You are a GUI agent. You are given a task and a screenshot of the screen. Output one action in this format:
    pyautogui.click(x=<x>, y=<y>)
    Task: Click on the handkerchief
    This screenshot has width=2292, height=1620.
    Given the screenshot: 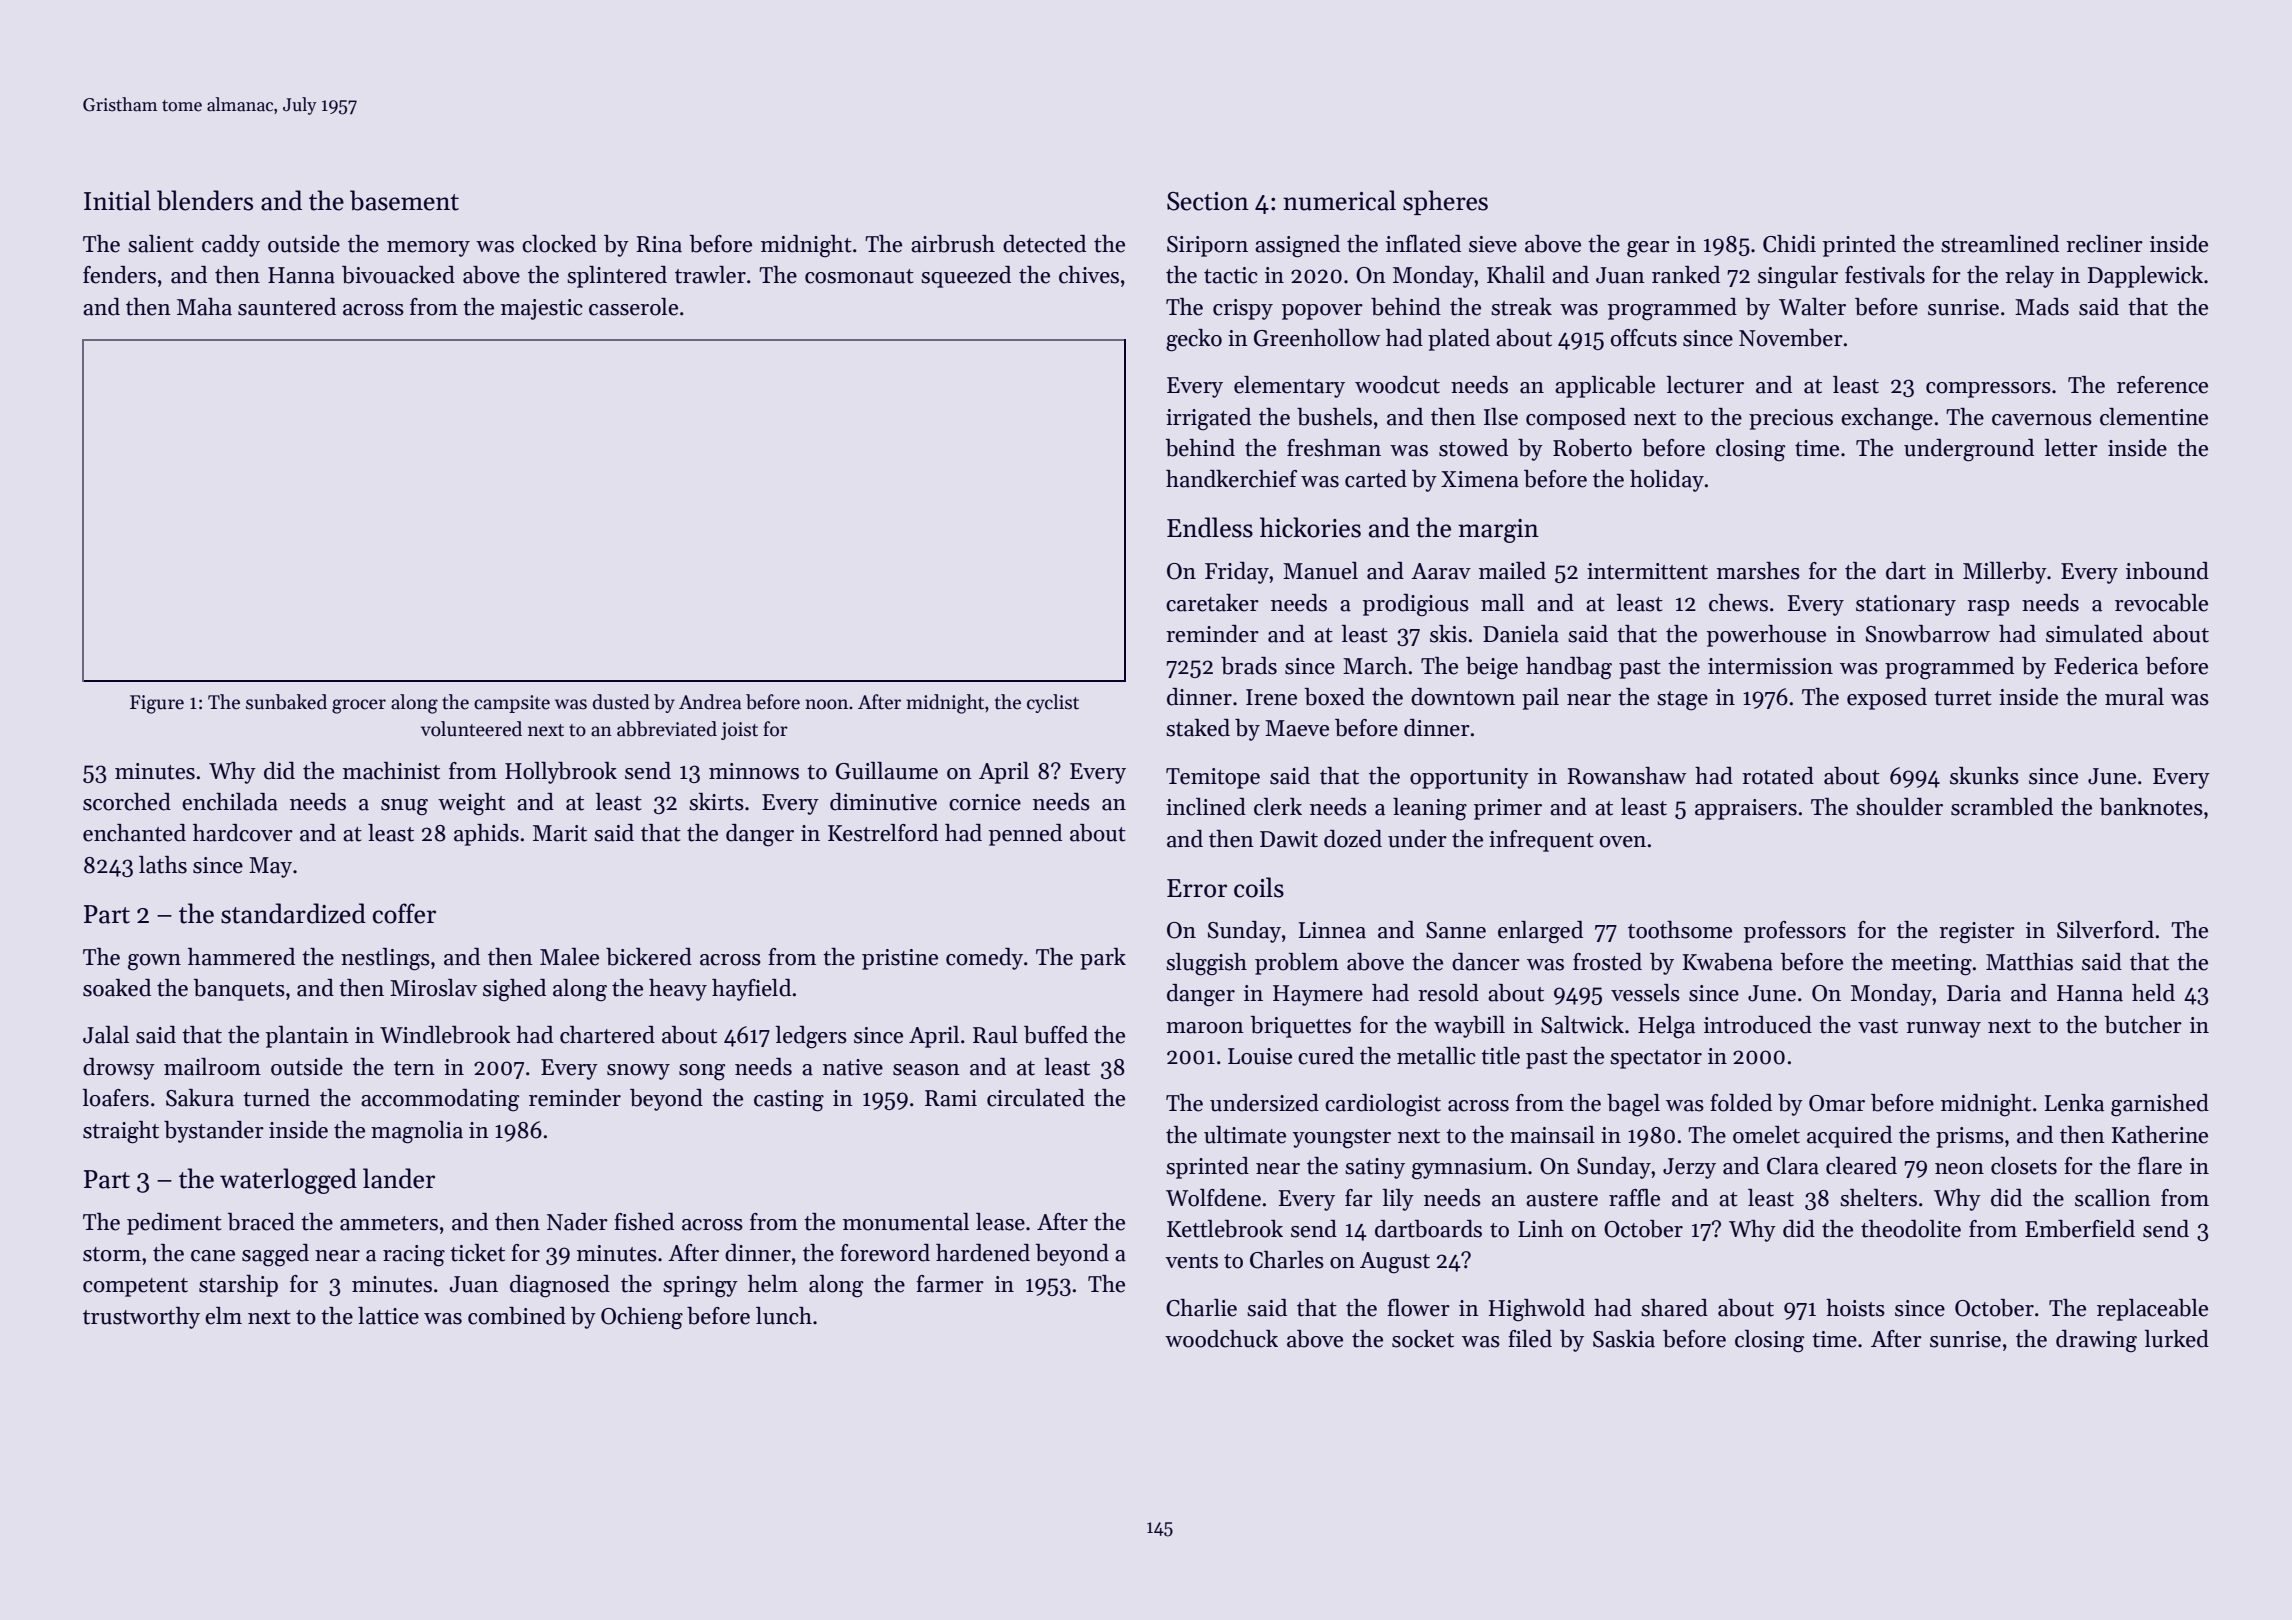 What is the action you would take?
    pyautogui.click(x=1232, y=479)
